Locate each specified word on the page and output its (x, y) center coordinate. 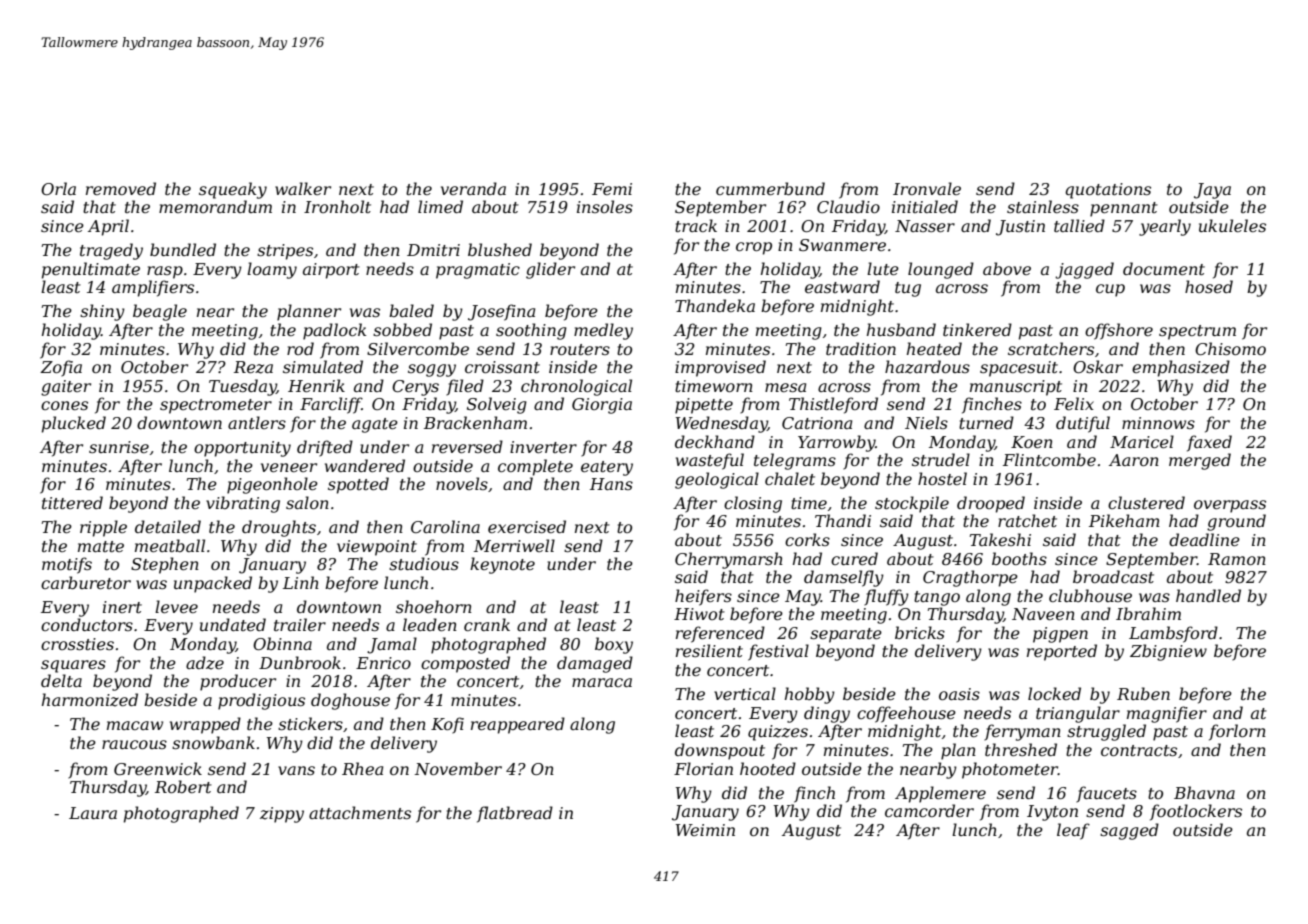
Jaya (1212, 191)
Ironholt (337, 206)
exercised (527, 526)
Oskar (1098, 366)
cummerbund (770, 188)
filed (465, 387)
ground (1236, 522)
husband (901, 329)
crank (487, 624)
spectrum (1197, 332)
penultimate (91, 270)
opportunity (242, 449)
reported (1062, 652)
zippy (282, 815)
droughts (279, 528)
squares (73, 666)
